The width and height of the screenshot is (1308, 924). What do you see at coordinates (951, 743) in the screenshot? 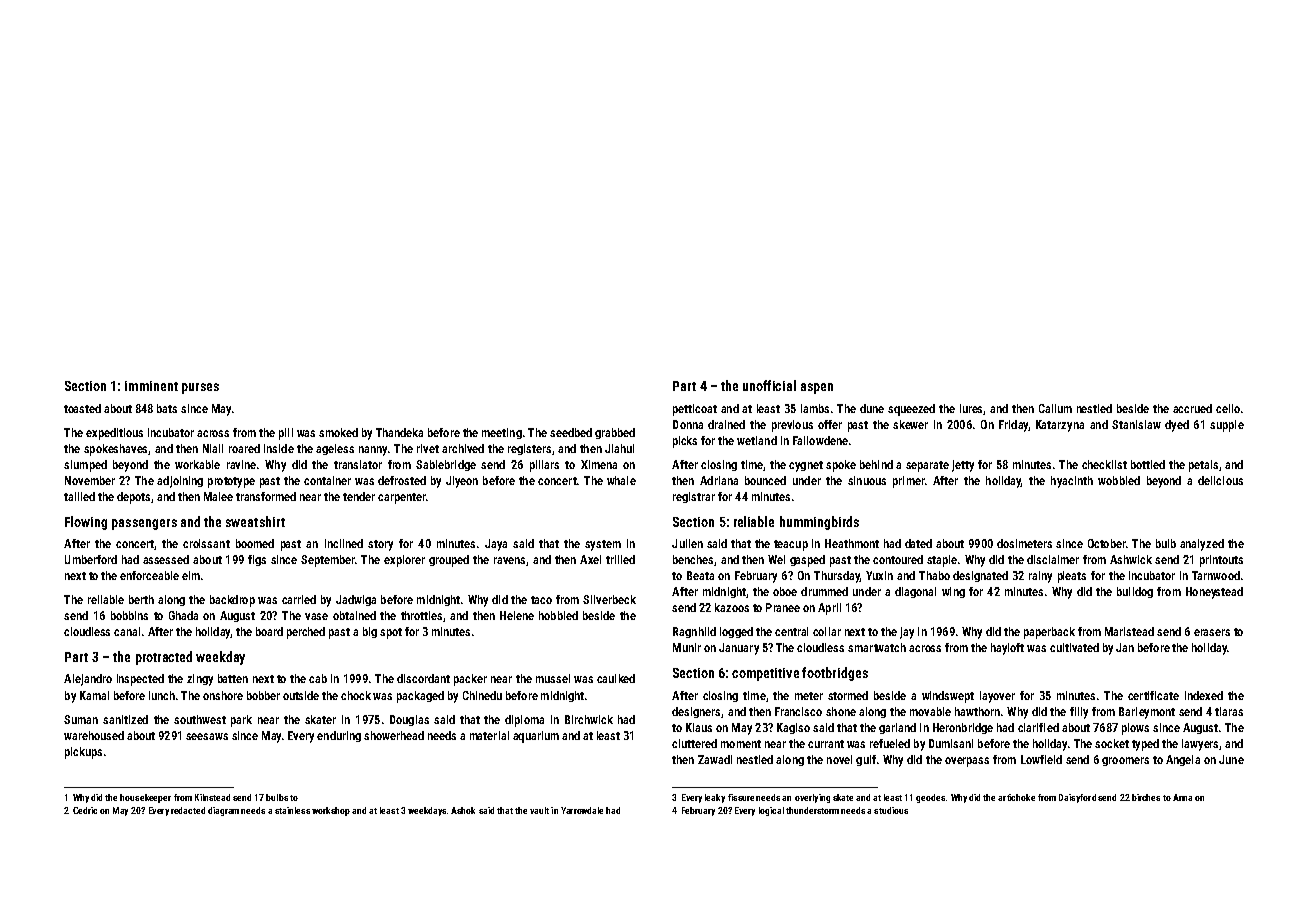
I see `Dumisani` at bounding box center [951, 743].
